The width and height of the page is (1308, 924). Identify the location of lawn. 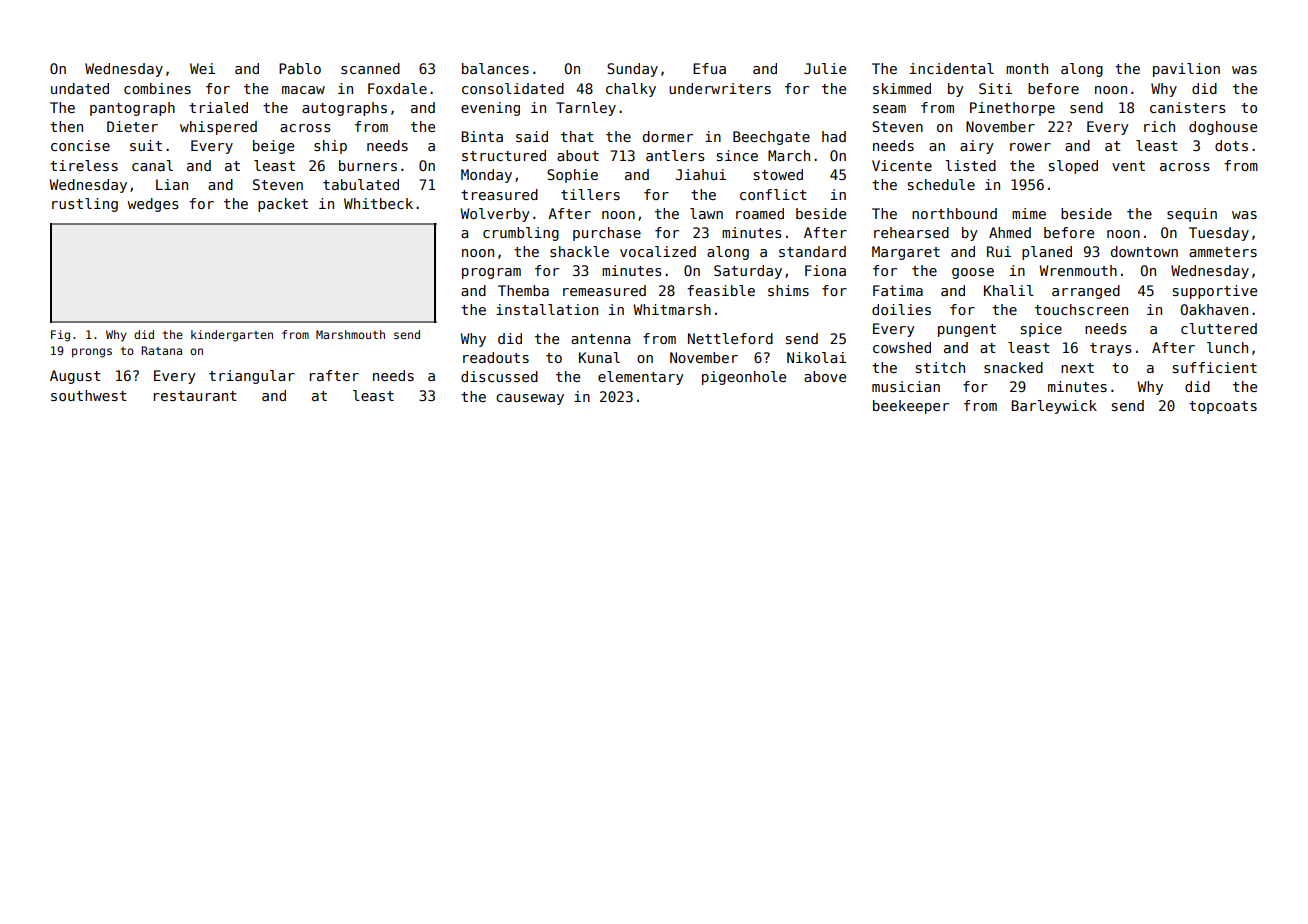
(706, 213).
